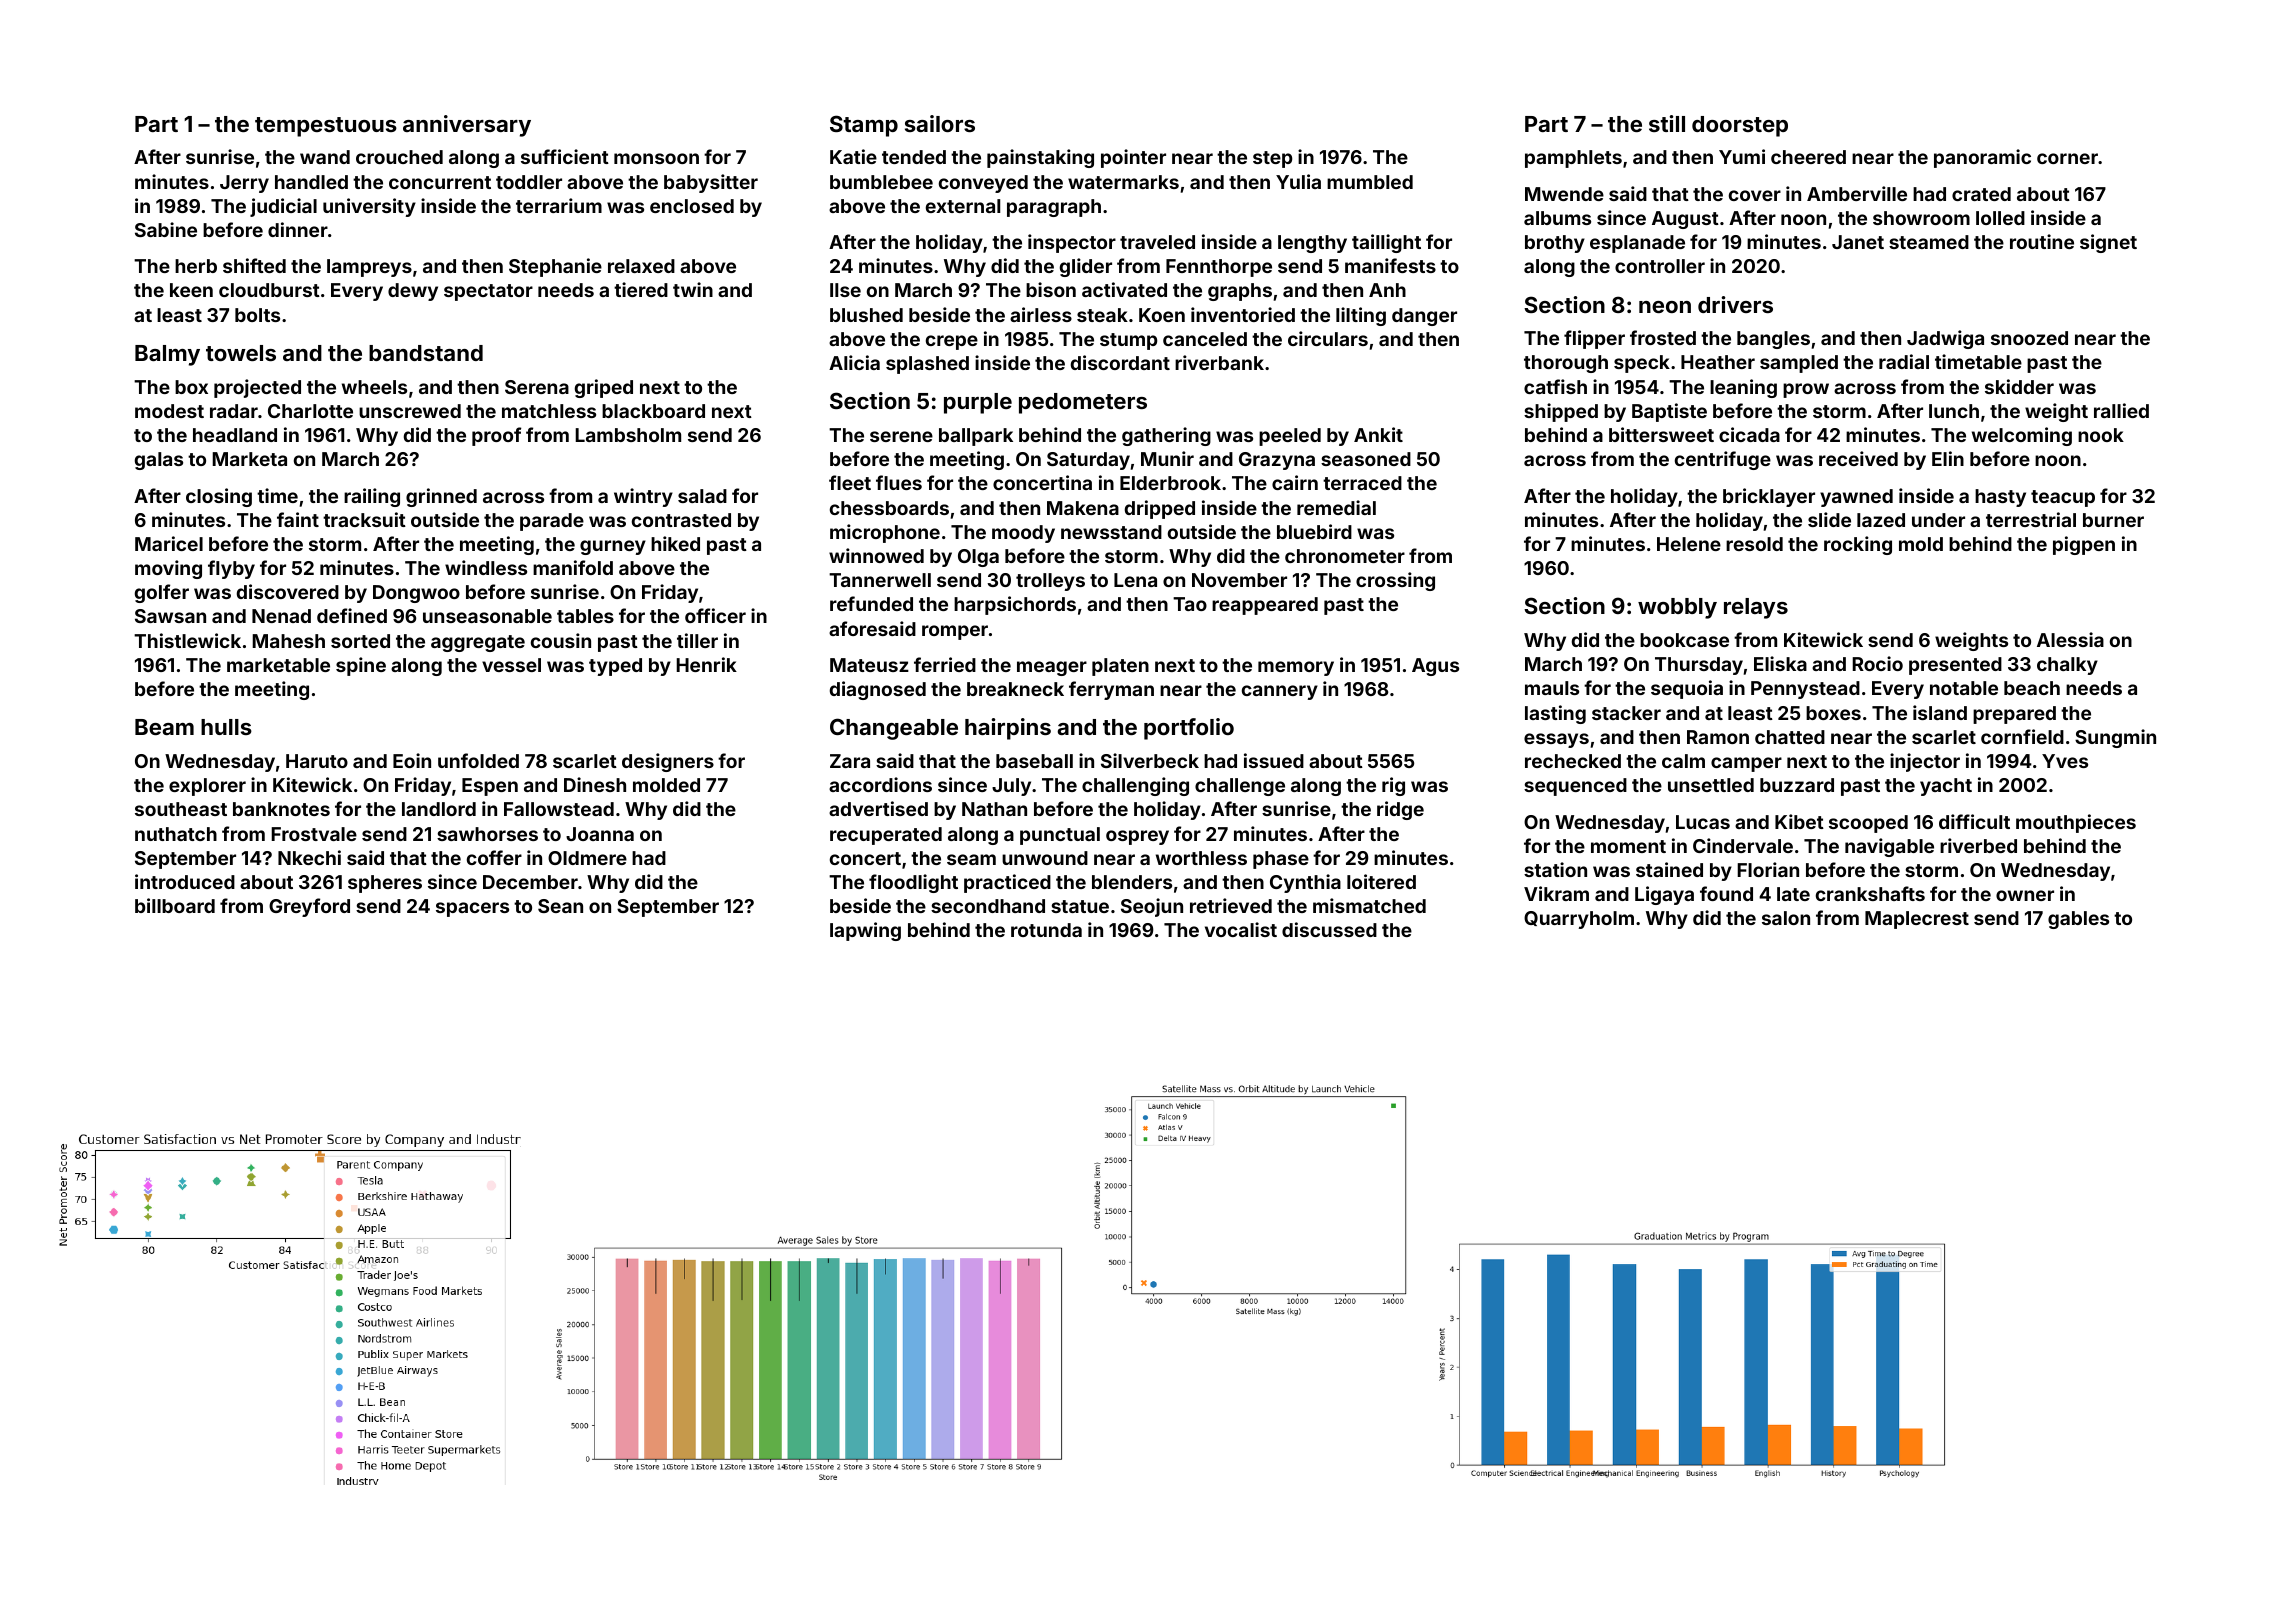 The image size is (2292, 1620). What do you see at coordinates (1072, 243) in the image?
I see `inspector` at bounding box center [1072, 243].
